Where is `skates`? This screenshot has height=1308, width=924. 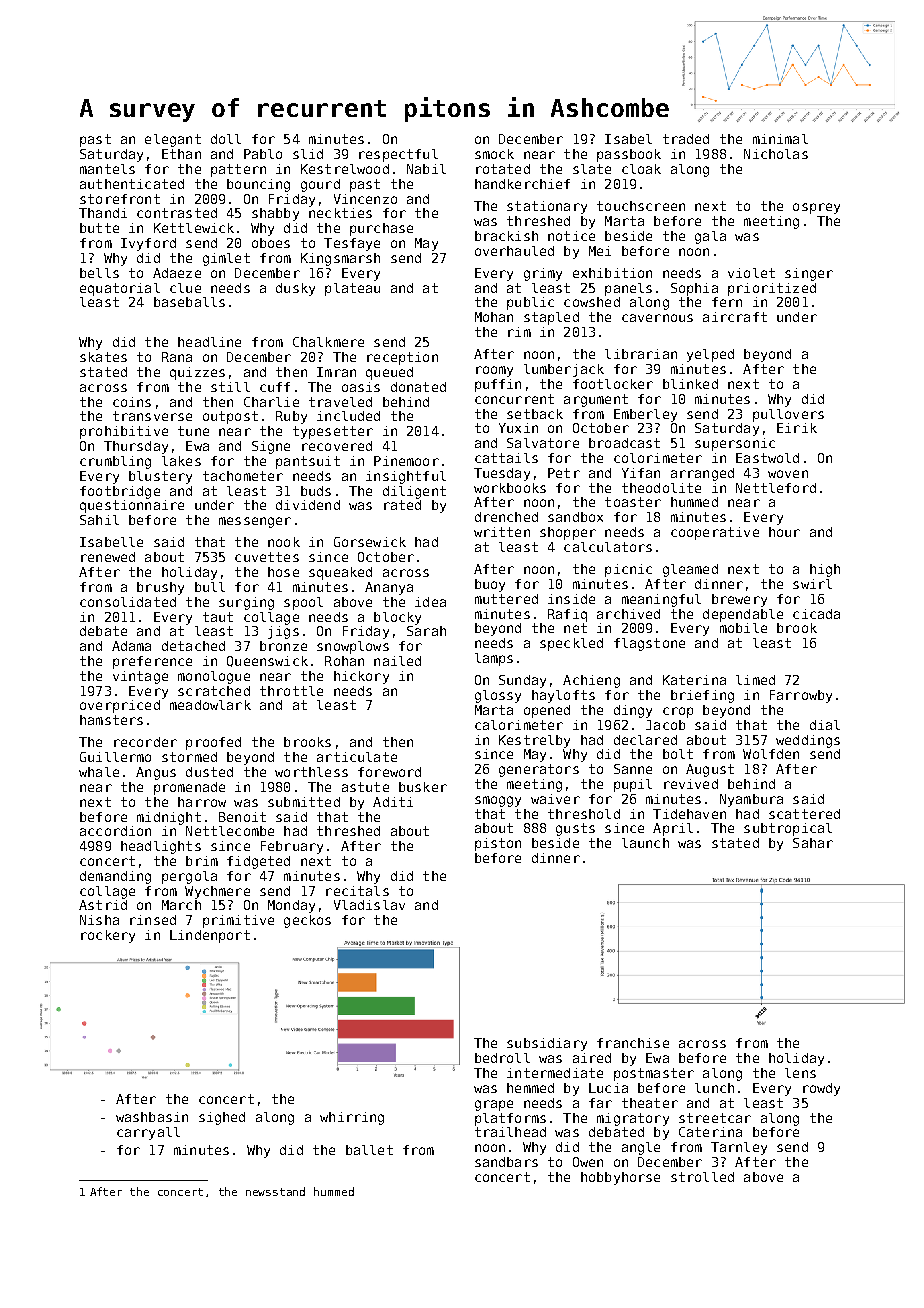 skates is located at coordinates (103, 357).
